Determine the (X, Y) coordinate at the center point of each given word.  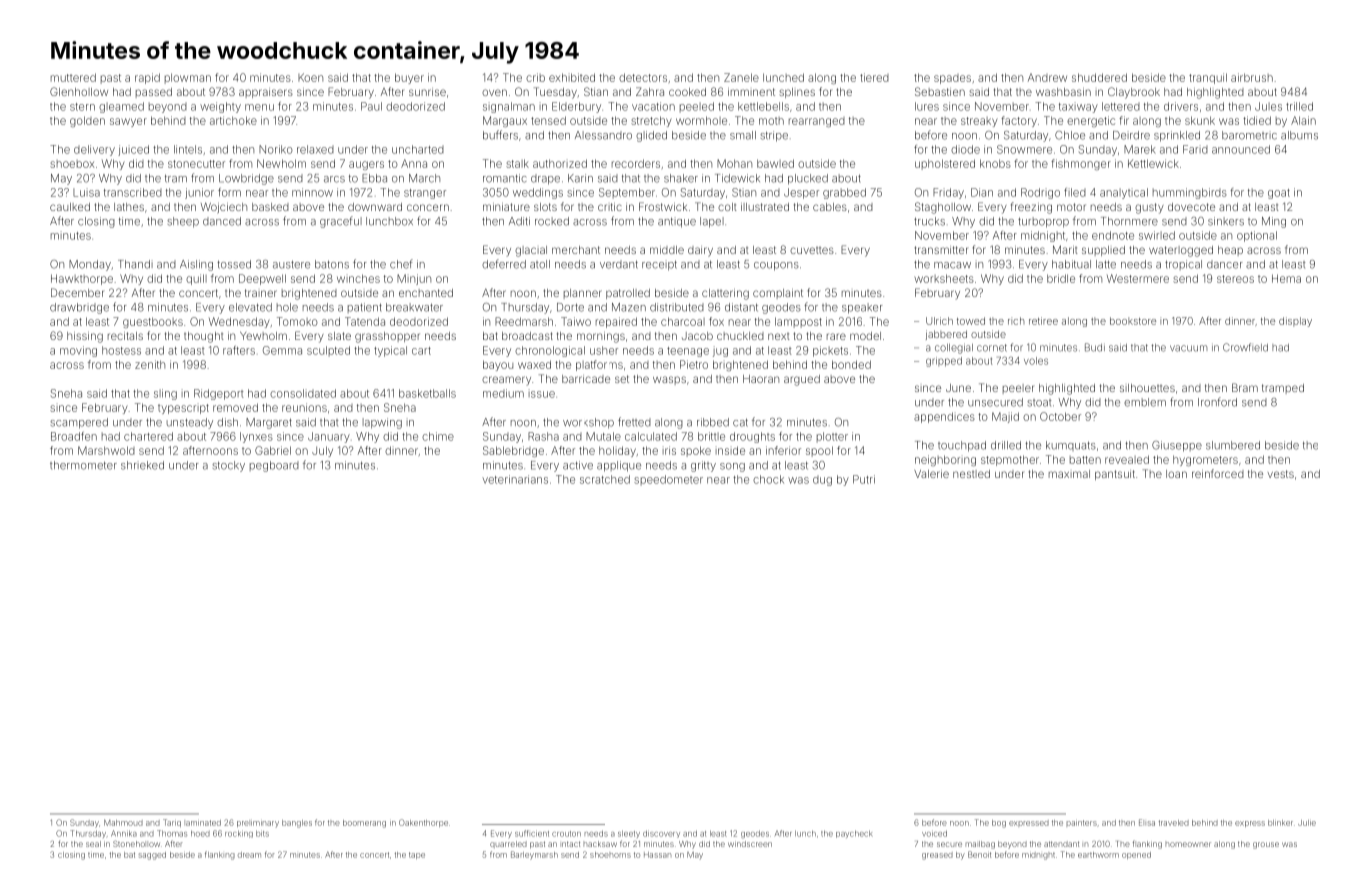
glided (651, 136)
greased (937, 856)
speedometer (668, 480)
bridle (1061, 278)
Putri (864, 479)
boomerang (364, 824)
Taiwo (576, 321)
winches (358, 278)
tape (417, 855)
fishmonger (1081, 164)
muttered (73, 77)
